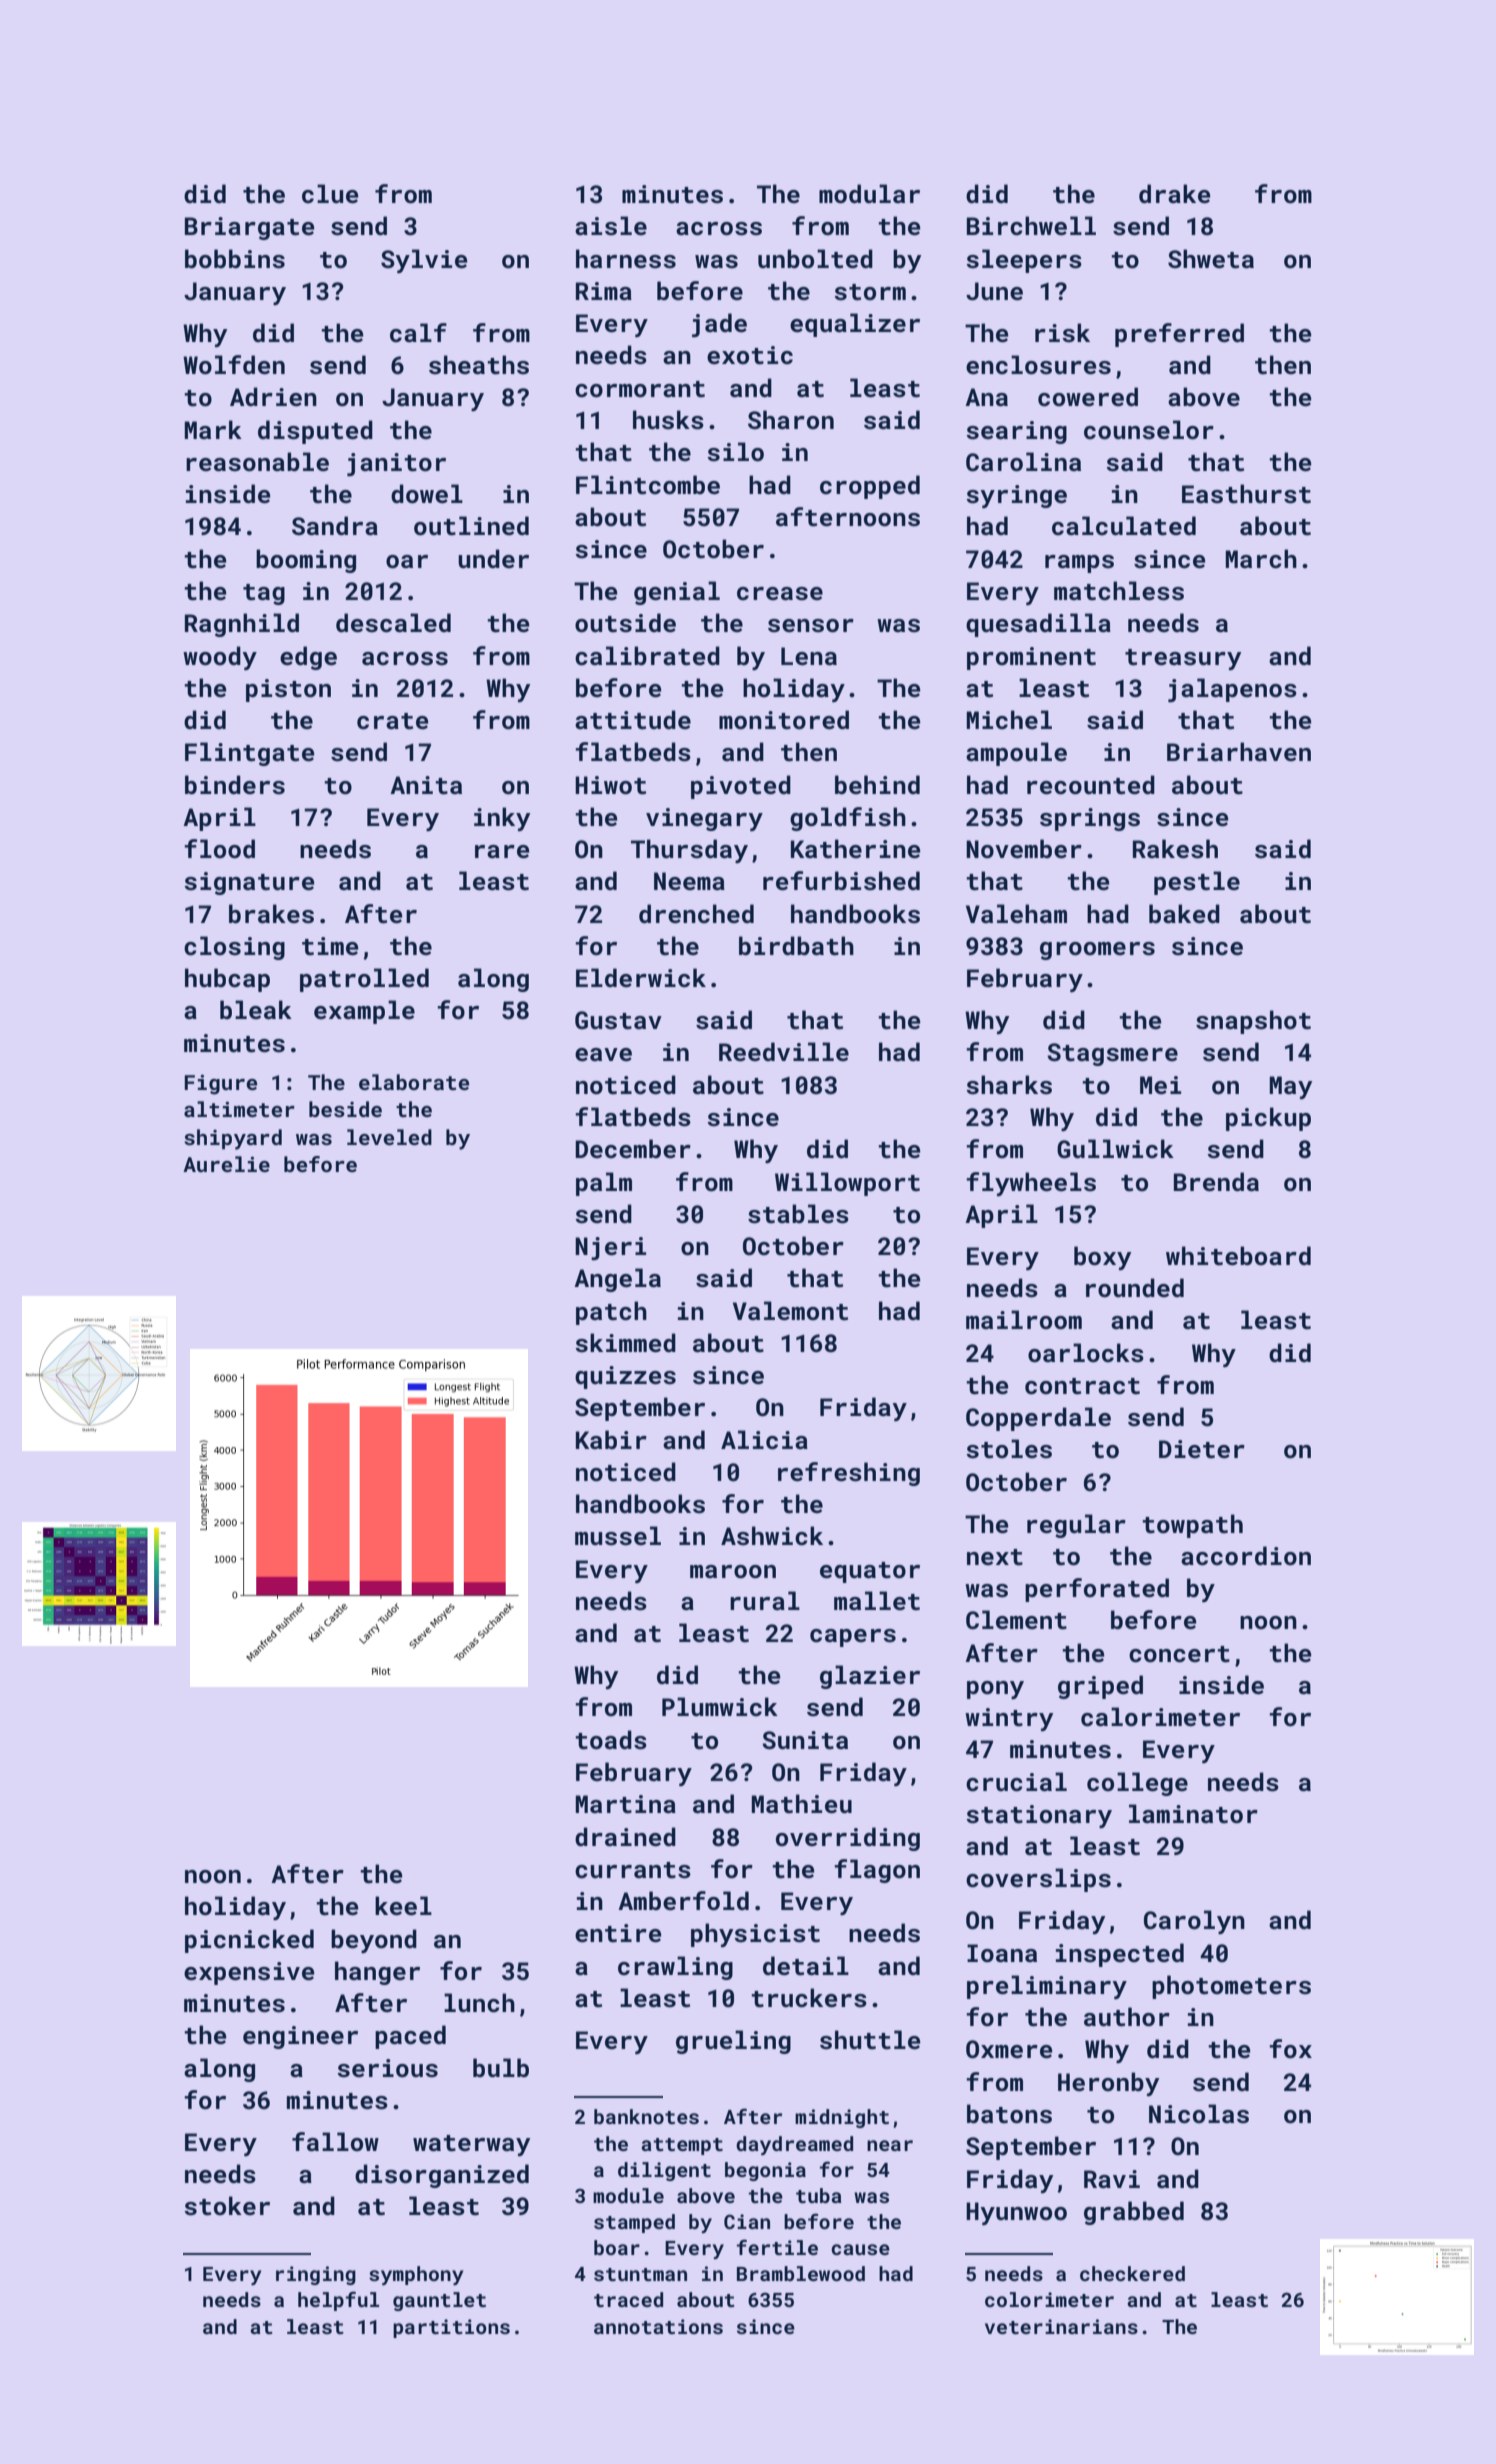 The image size is (1496, 2464). Describe the element at coordinates (790, 1311) in the screenshot. I see `Valemont` at that location.
